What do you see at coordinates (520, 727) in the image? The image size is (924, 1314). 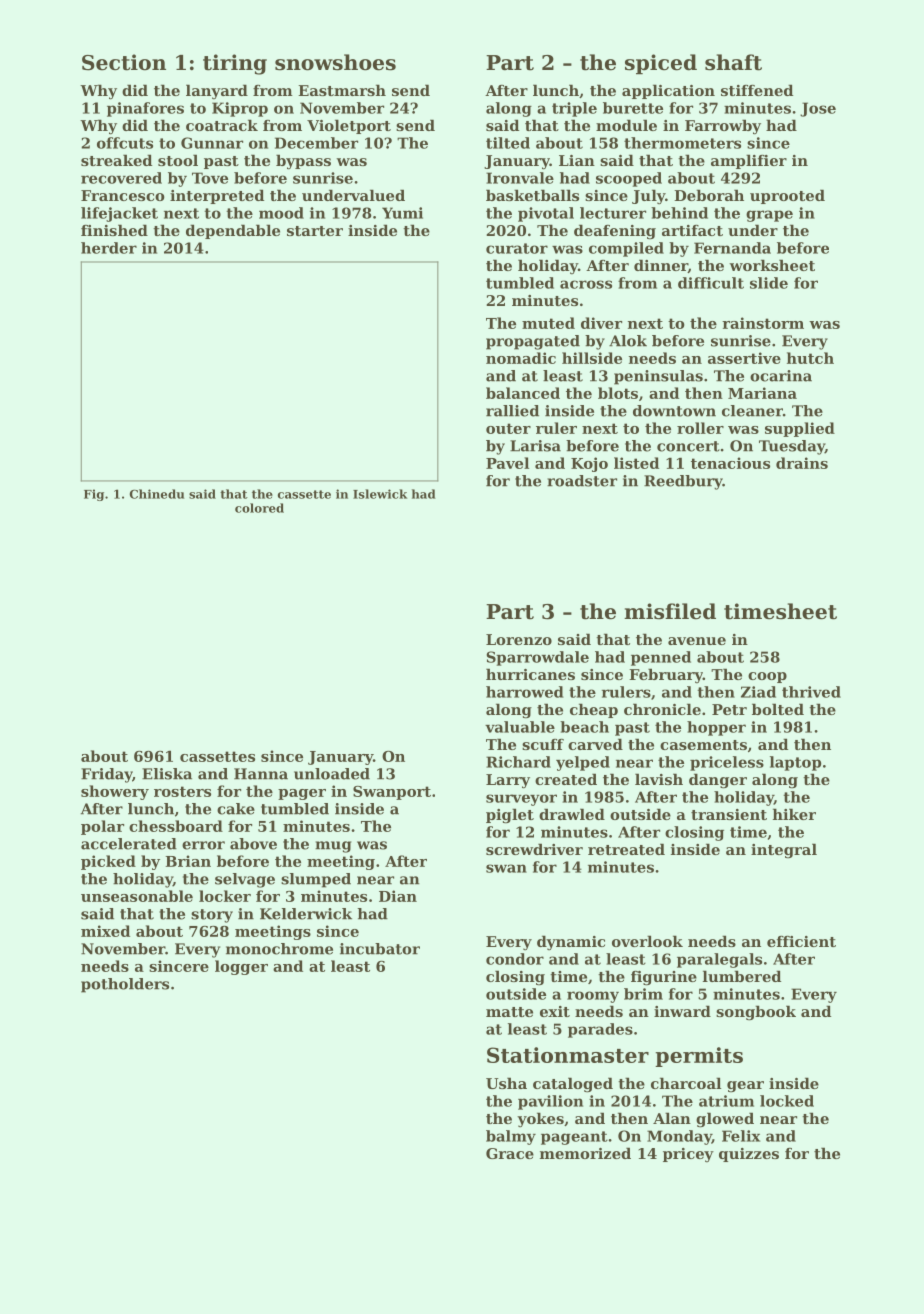 I see `valuable` at bounding box center [520, 727].
